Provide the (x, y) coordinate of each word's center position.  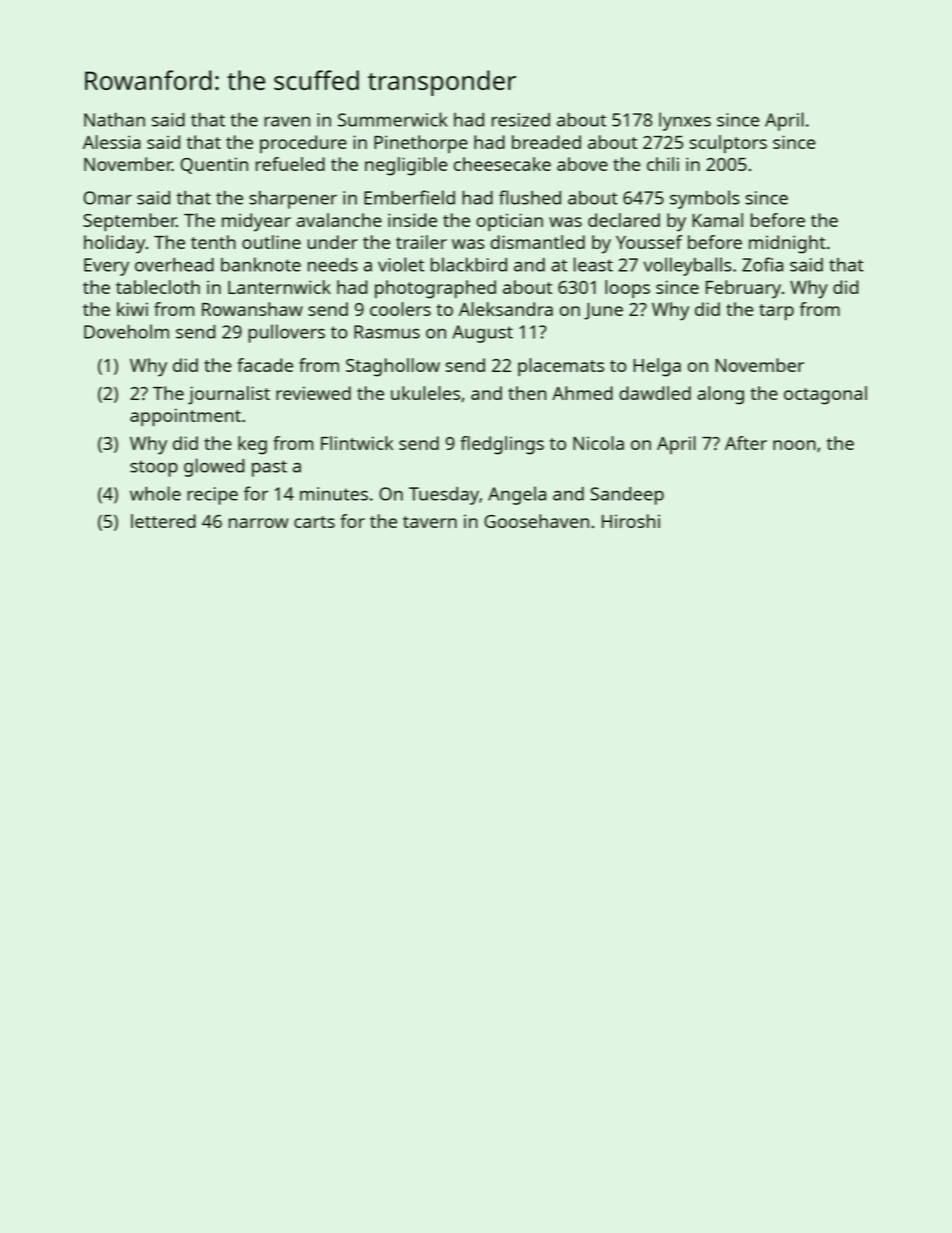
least (593, 264)
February (743, 289)
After (746, 443)
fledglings (502, 445)
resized (521, 120)
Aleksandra (506, 309)
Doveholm (126, 331)
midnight (787, 244)
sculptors (728, 144)
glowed (214, 467)
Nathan (114, 119)
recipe (212, 496)
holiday (114, 244)
